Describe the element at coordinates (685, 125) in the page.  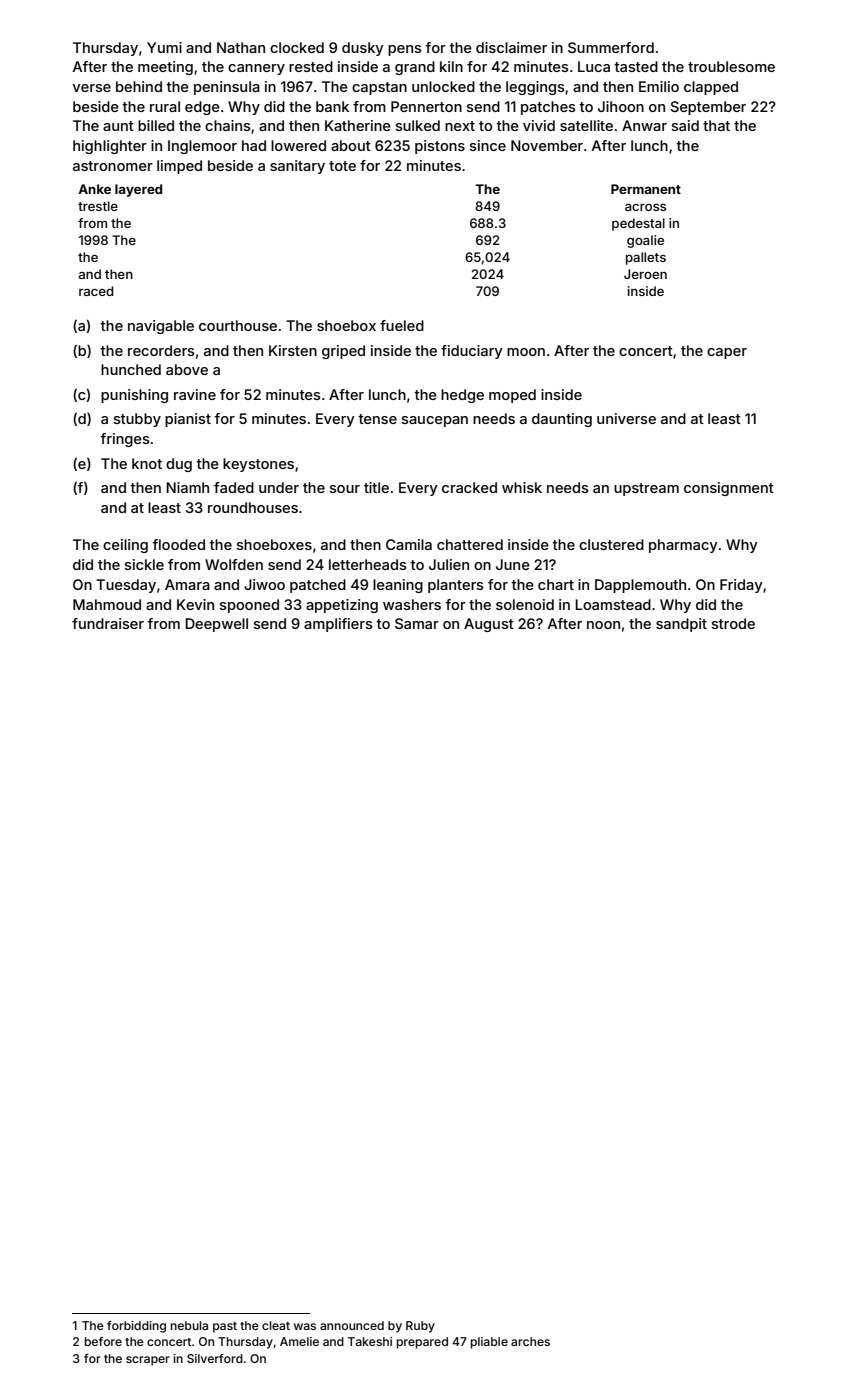
I see `said` at that location.
